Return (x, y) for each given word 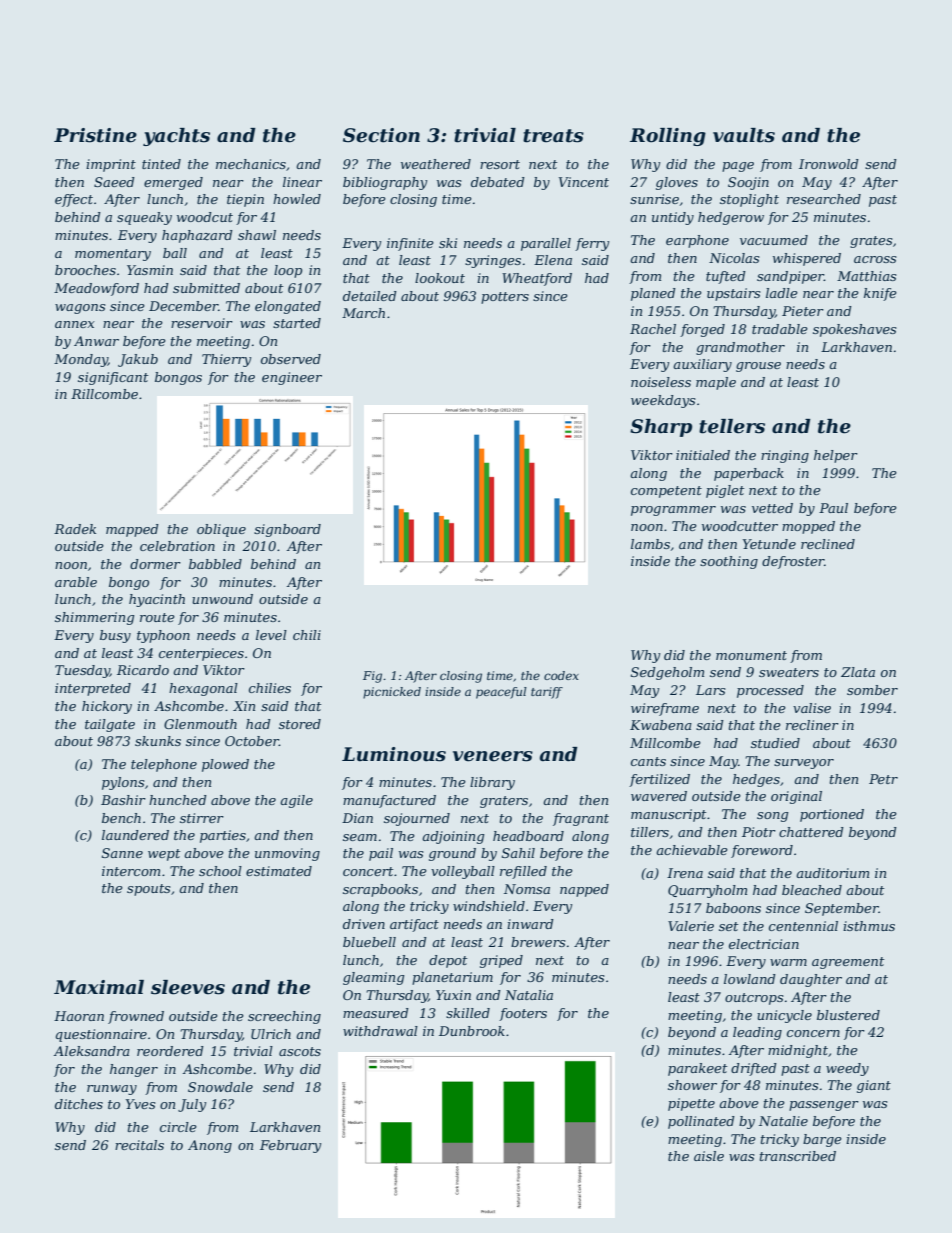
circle (178, 1127)
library (492, 783)
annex (75, 324)
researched (824, 199)
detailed (370, 296)
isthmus (869, 926)
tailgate (110, 725)
